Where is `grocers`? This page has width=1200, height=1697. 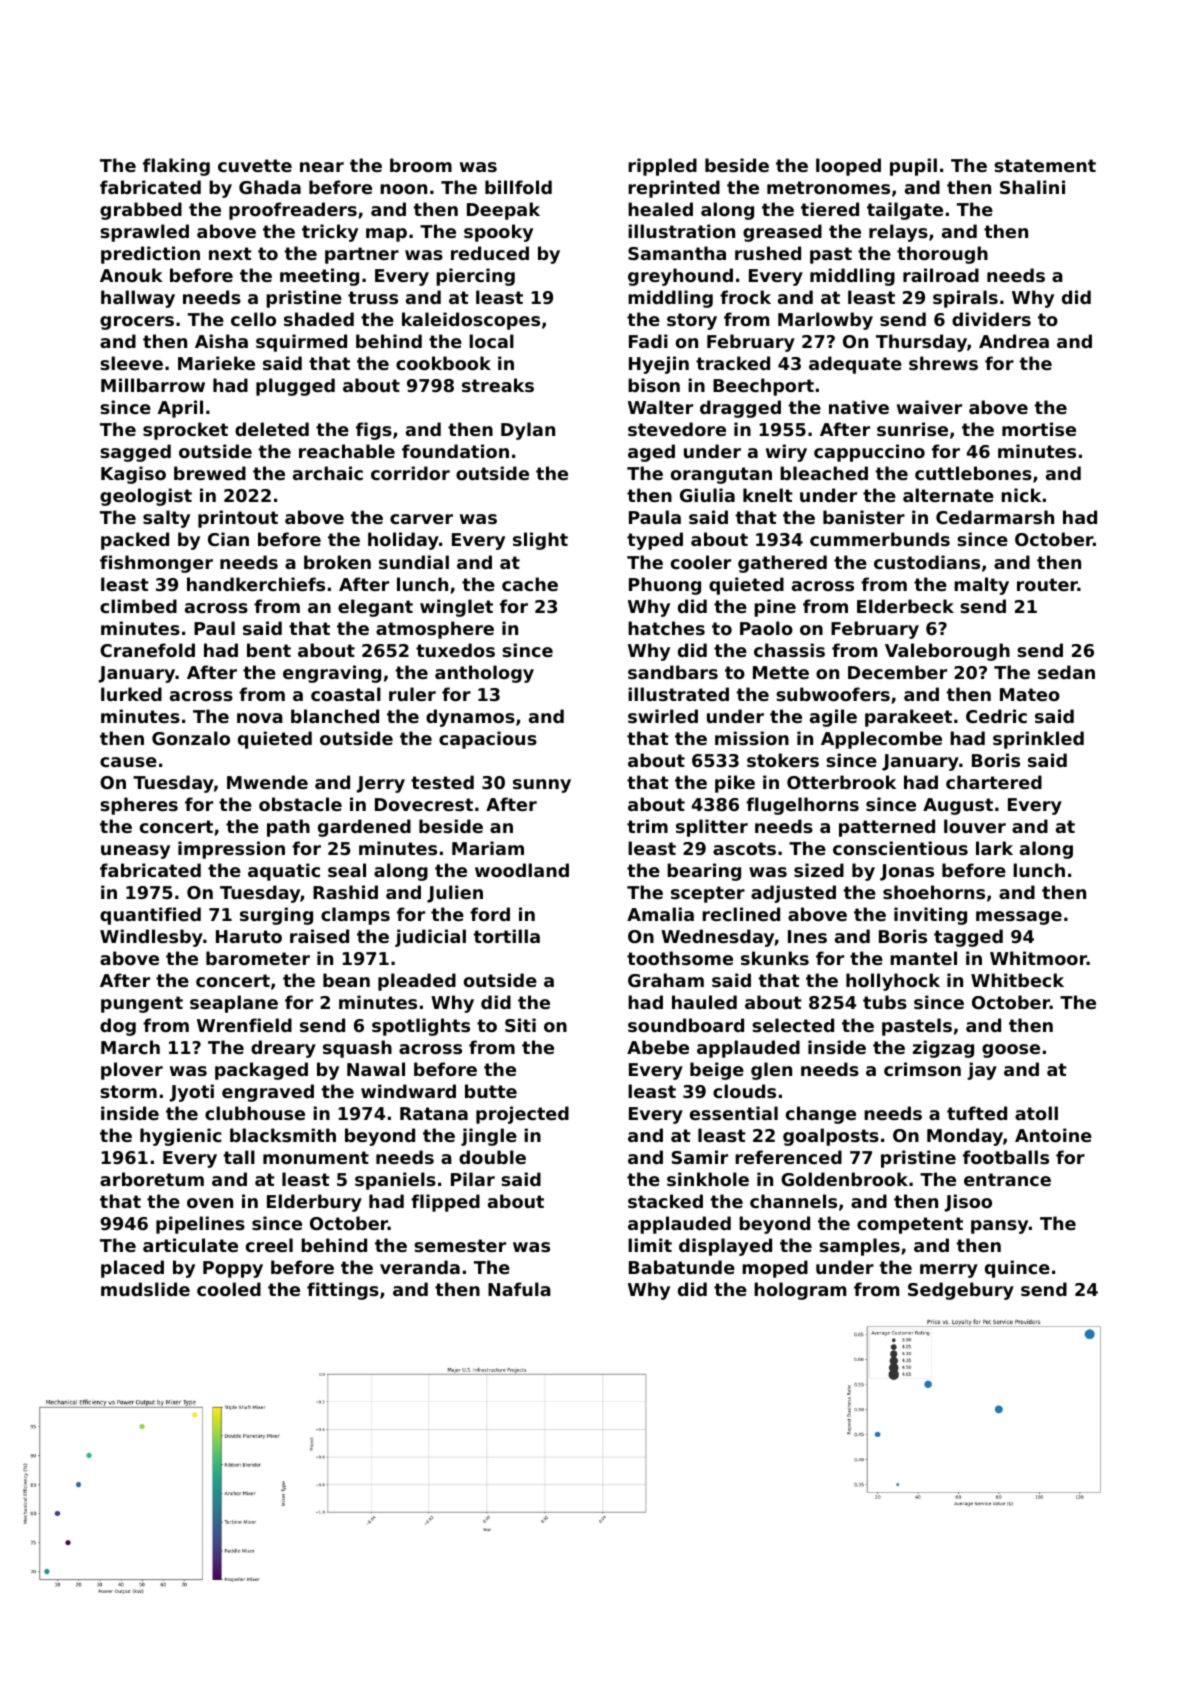
grocers is located at coordinates (137, 323).
